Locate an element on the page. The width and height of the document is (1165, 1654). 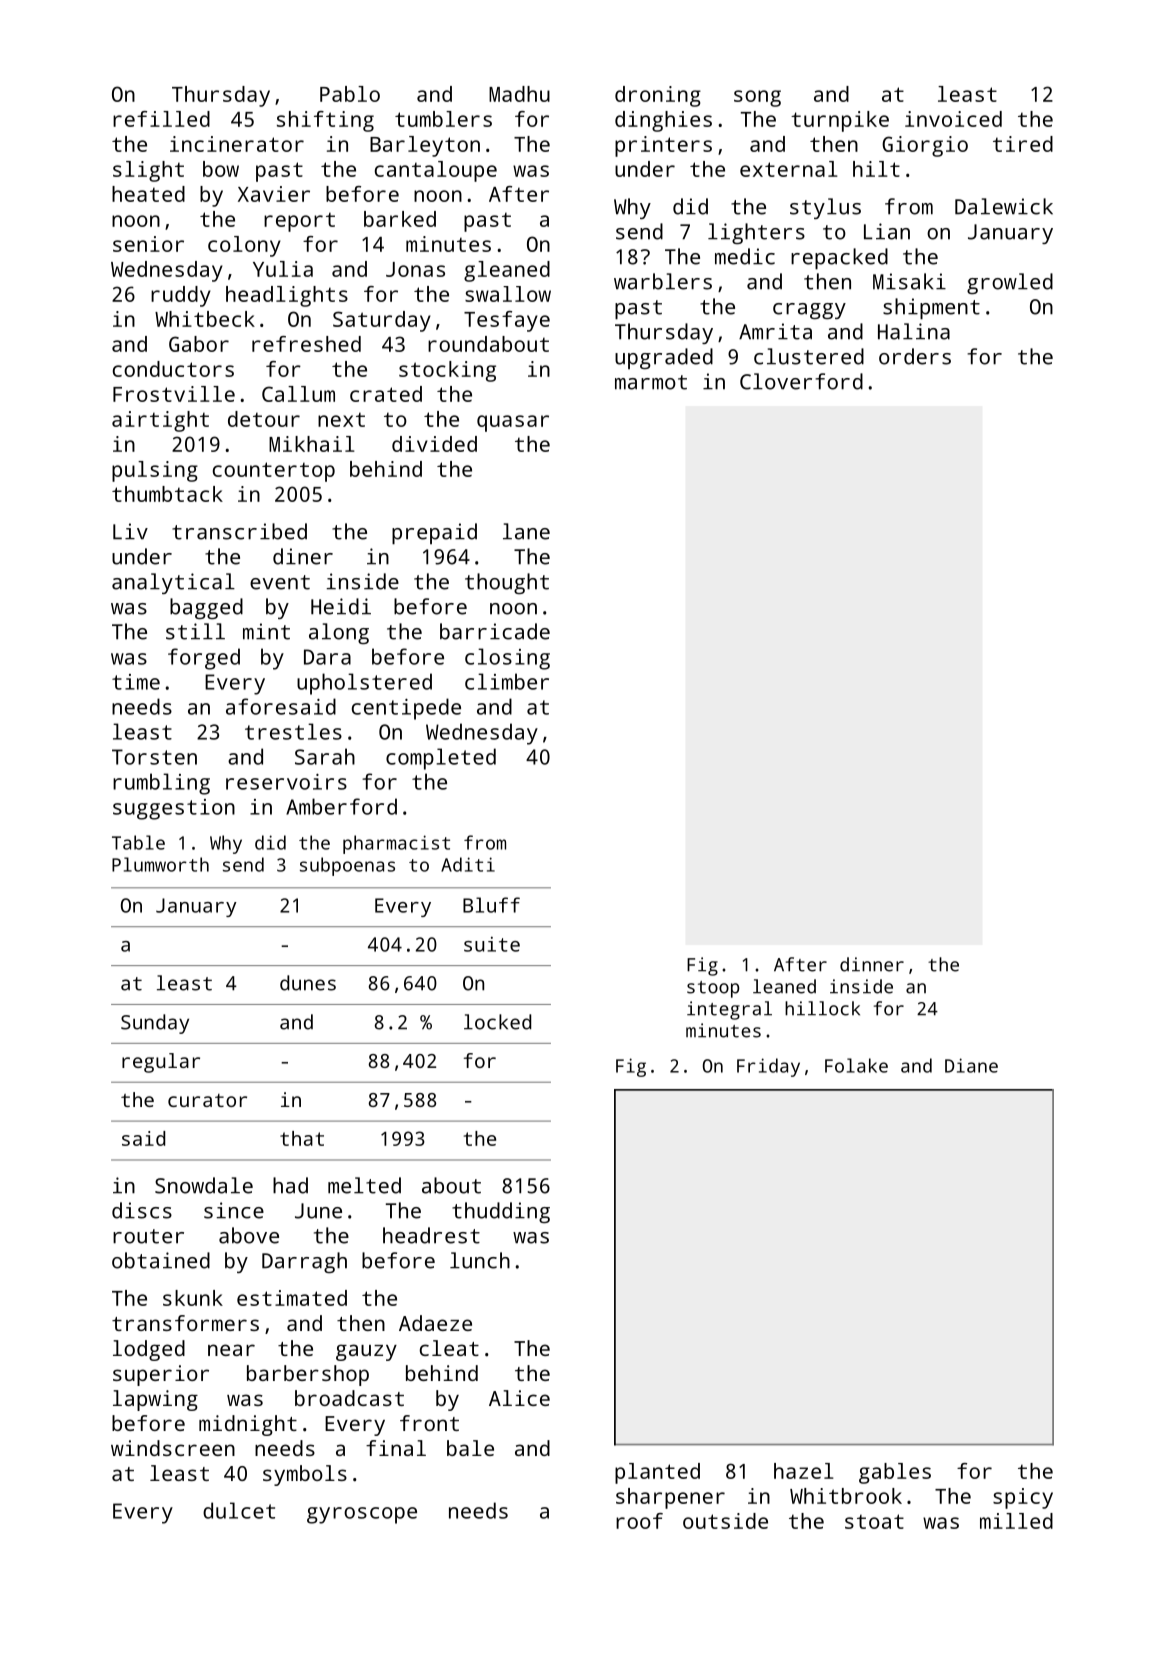
colony is located at coordinates (244, 246).
